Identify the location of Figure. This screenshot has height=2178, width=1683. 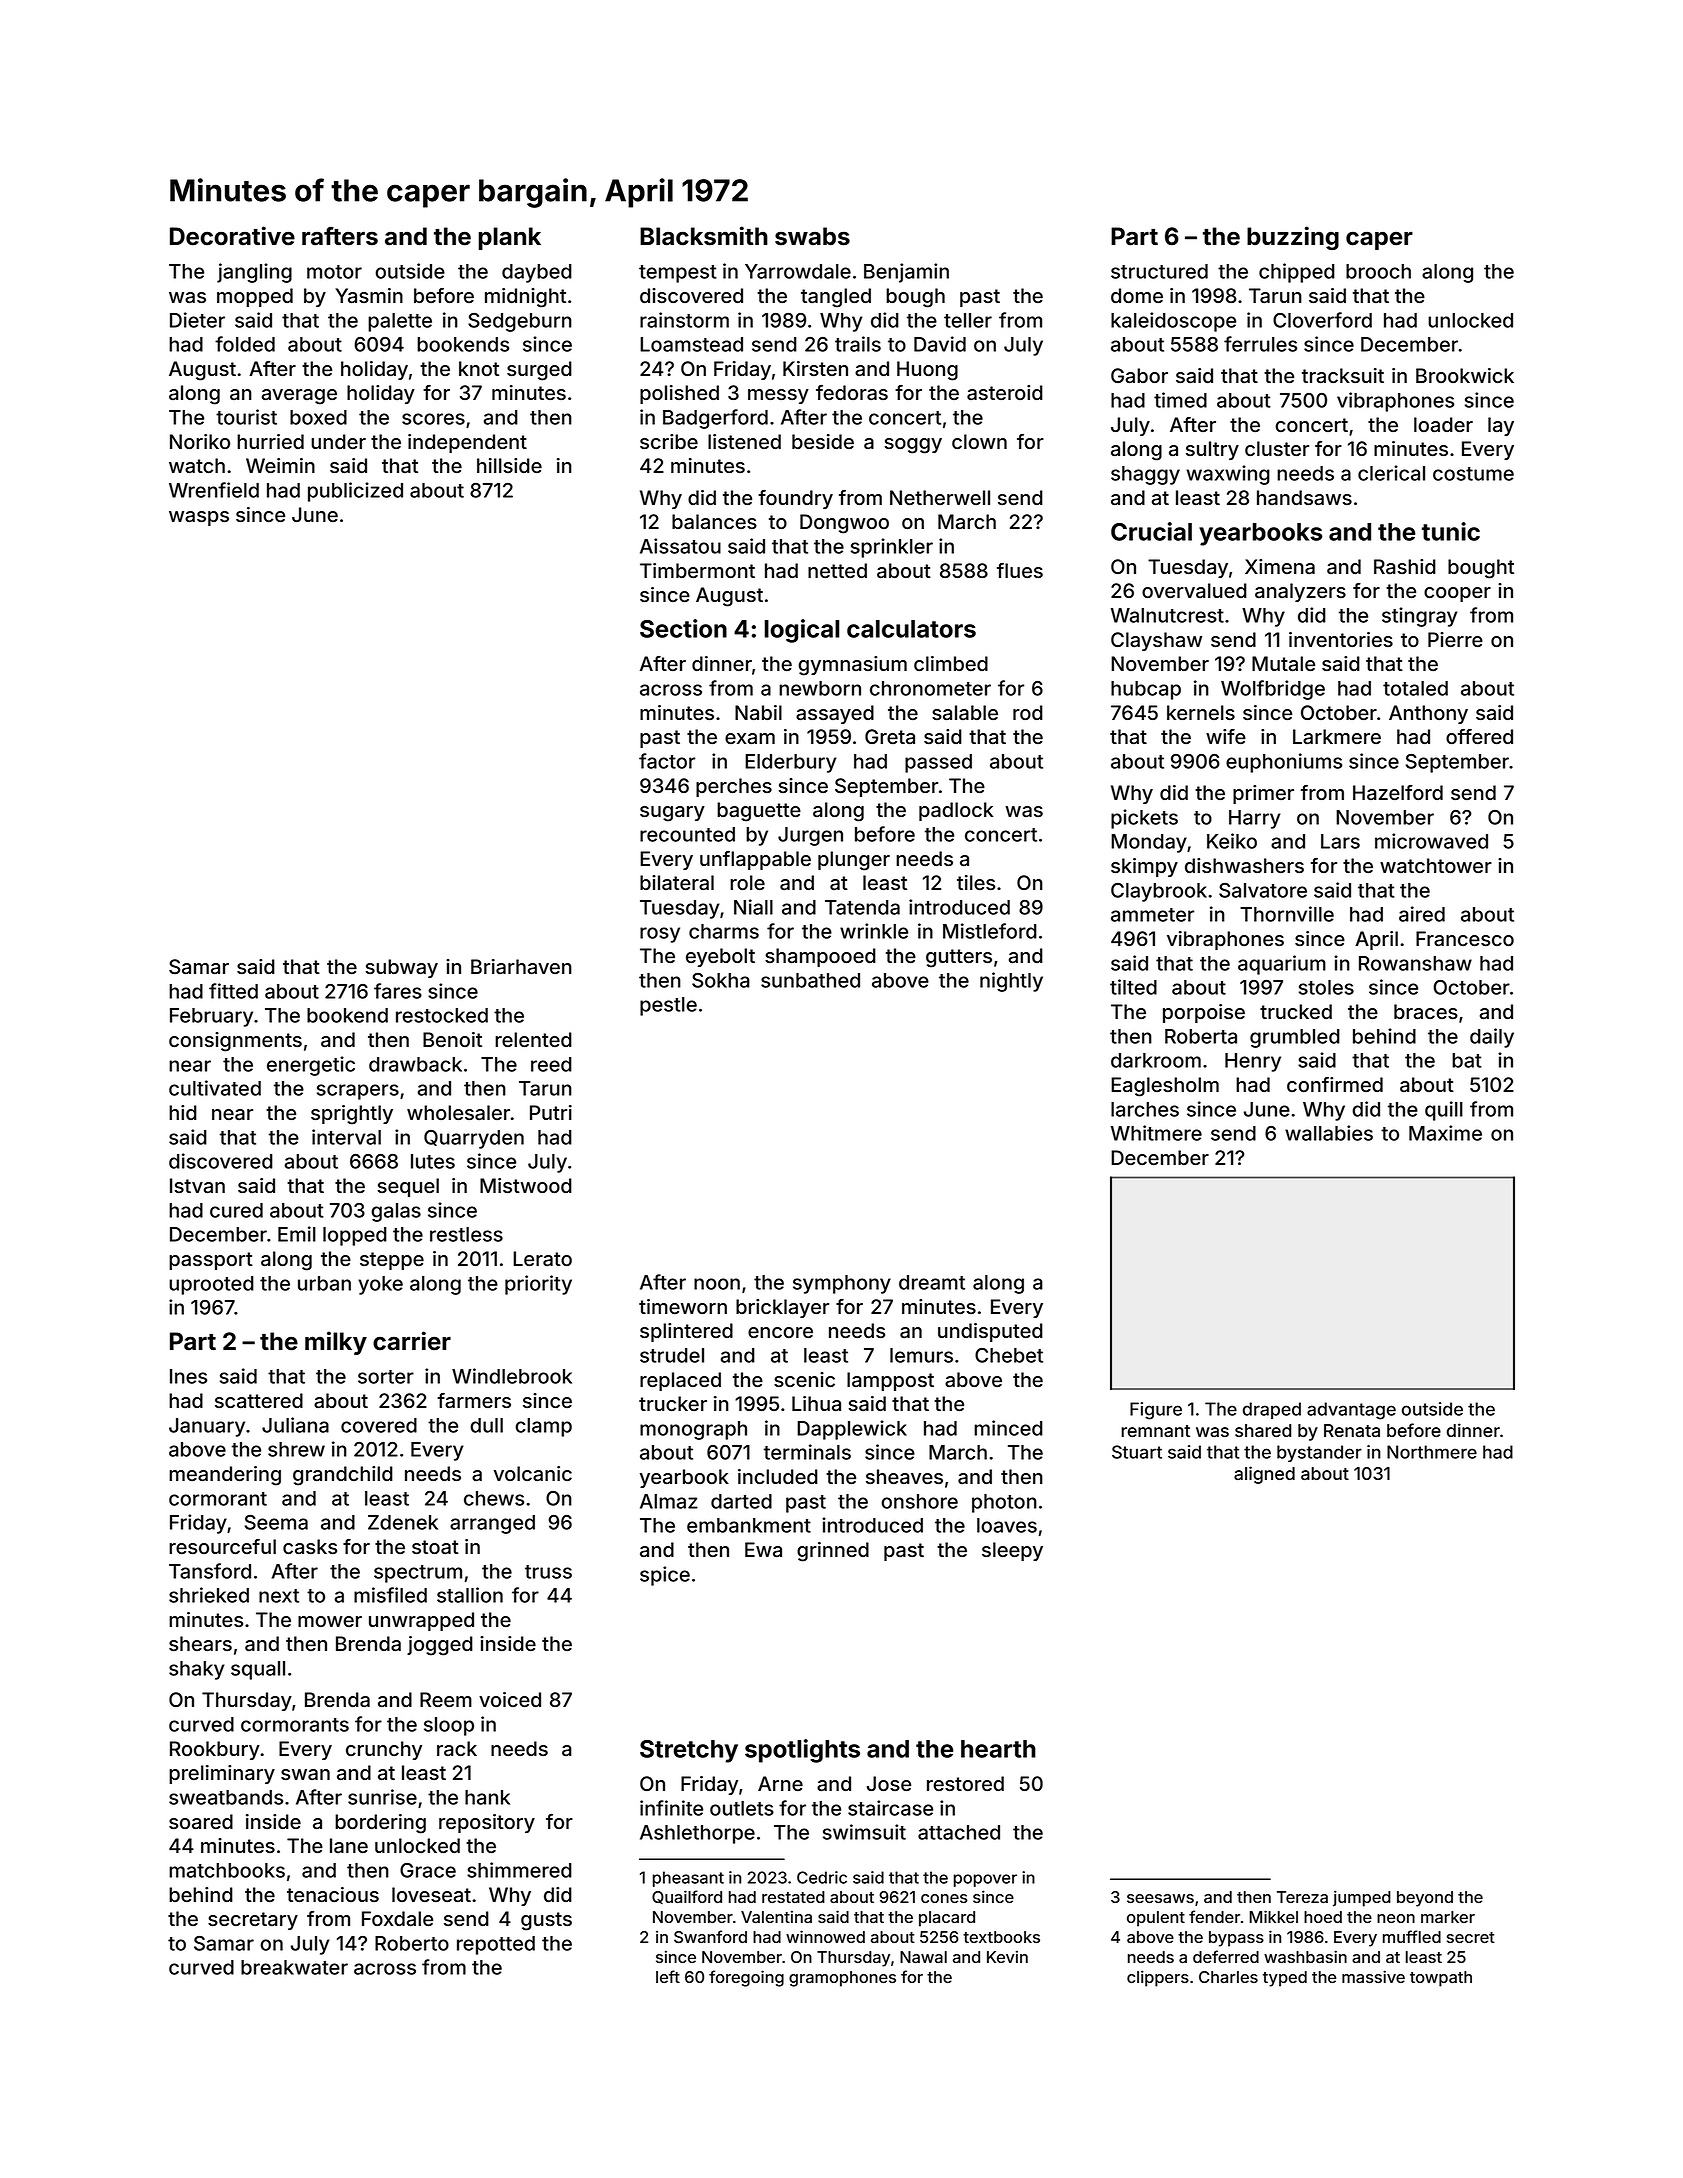
(1156, 1411).
